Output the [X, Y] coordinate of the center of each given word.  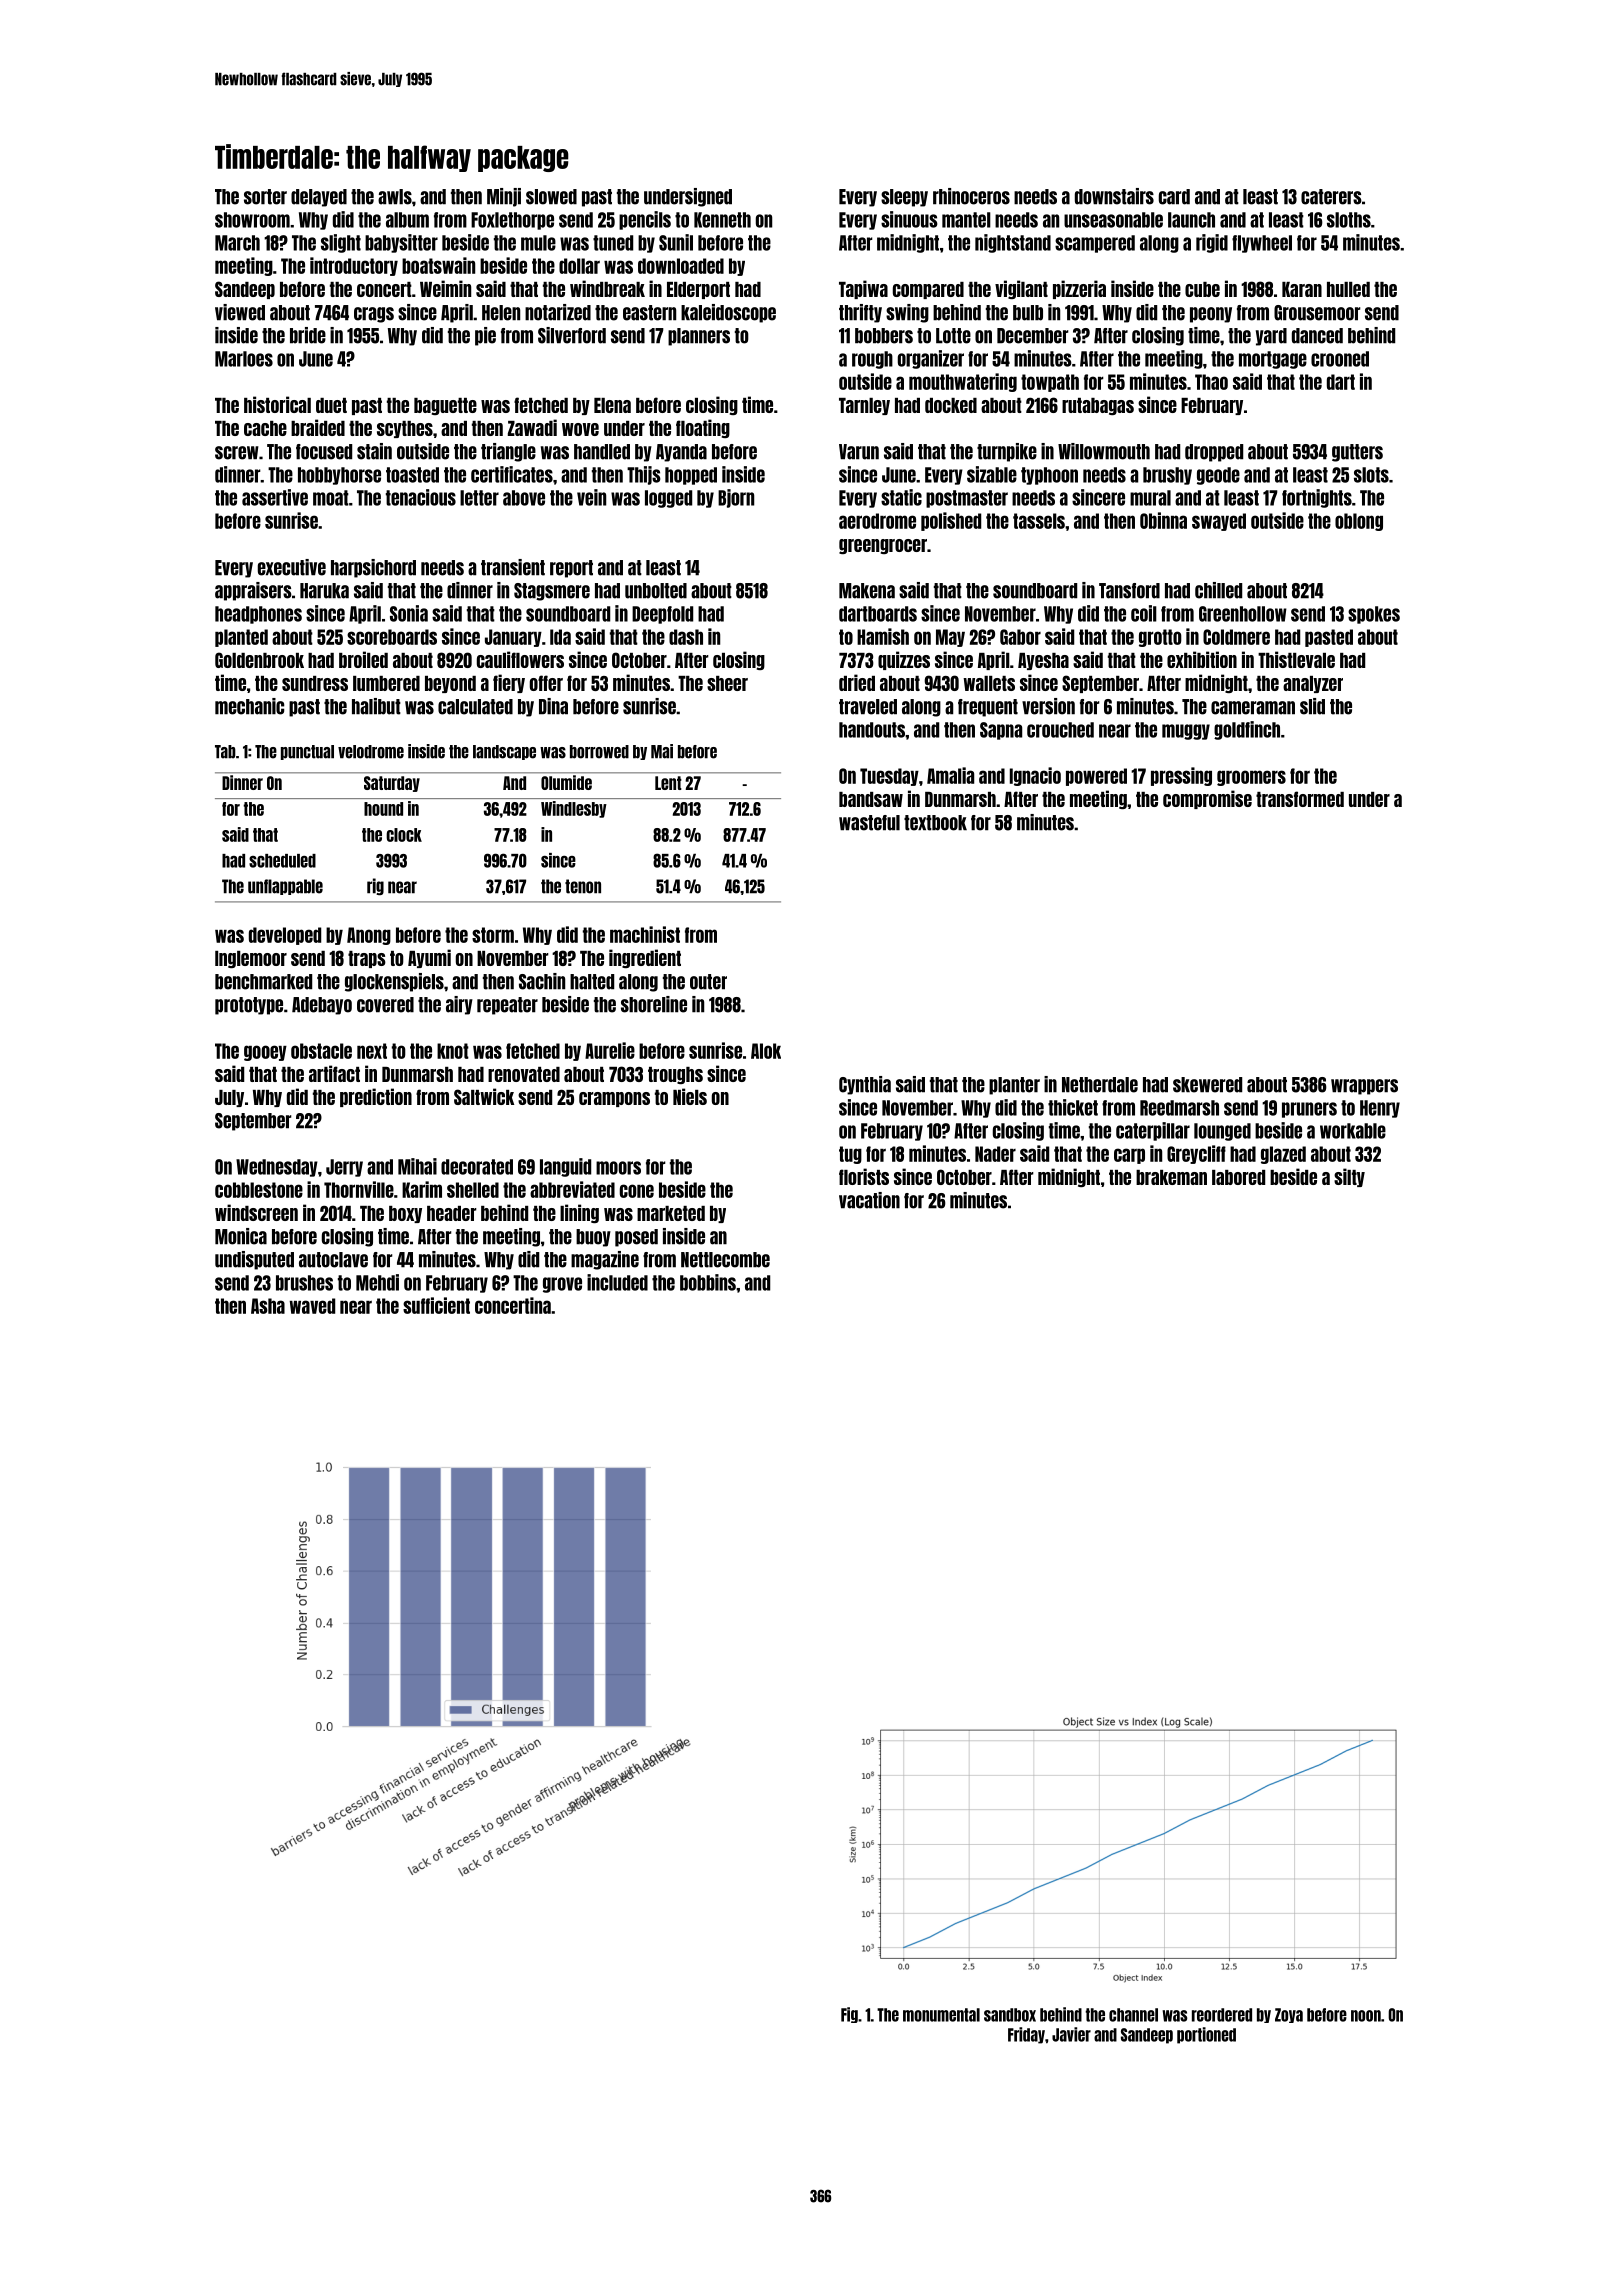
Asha [268, 1306]
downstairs [1114, 196]
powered [1096, 777]
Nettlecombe [725, 1260]
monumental [941, 2015]
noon [1366, 2016]
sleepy [904, 198]
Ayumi [429, 958]
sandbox [1010, 2015]
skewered [1207, 1085]
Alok [766, 1051]
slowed [551, 197]
